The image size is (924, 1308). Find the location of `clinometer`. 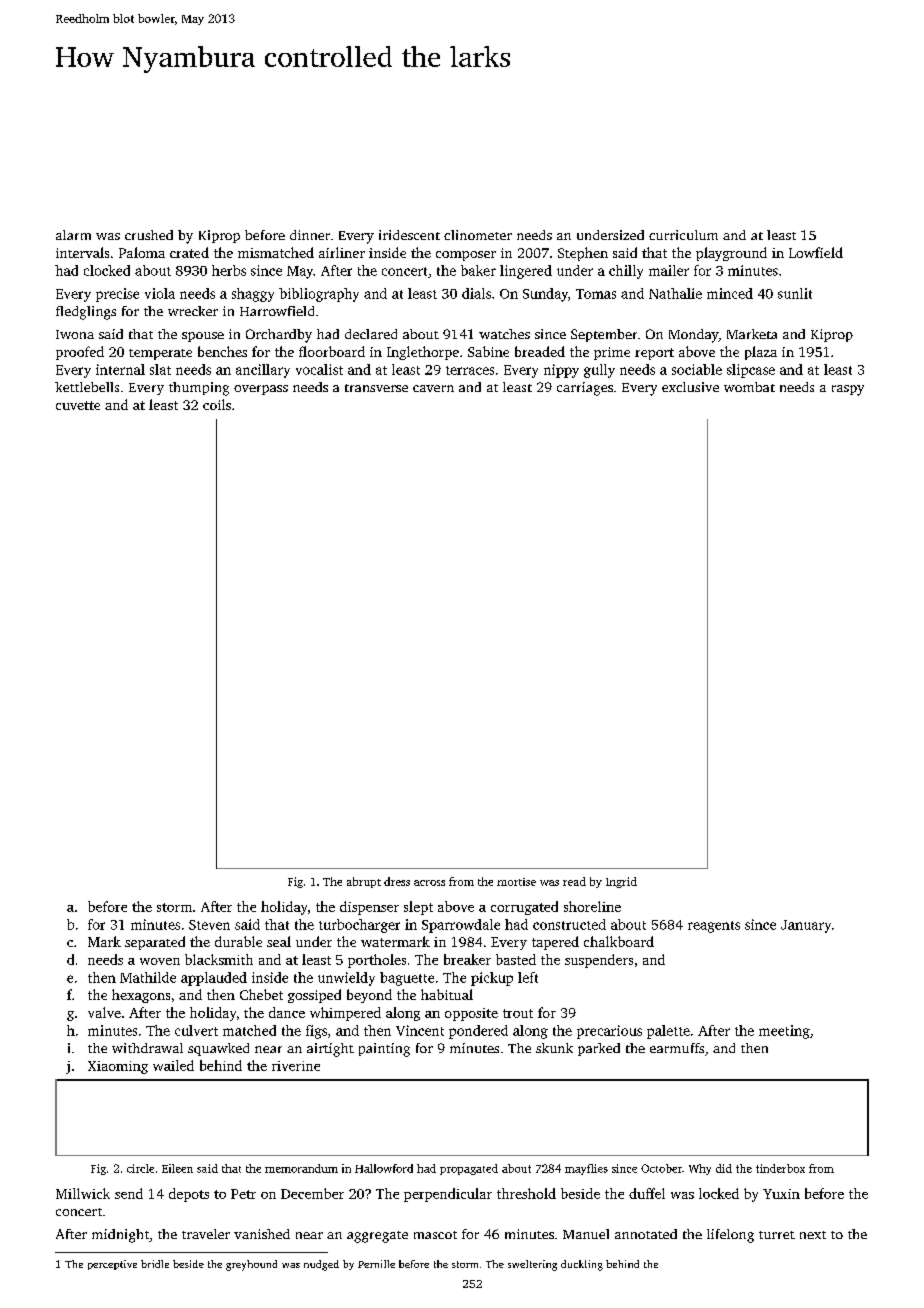

clinometer is located at coordinates (478, 235).
